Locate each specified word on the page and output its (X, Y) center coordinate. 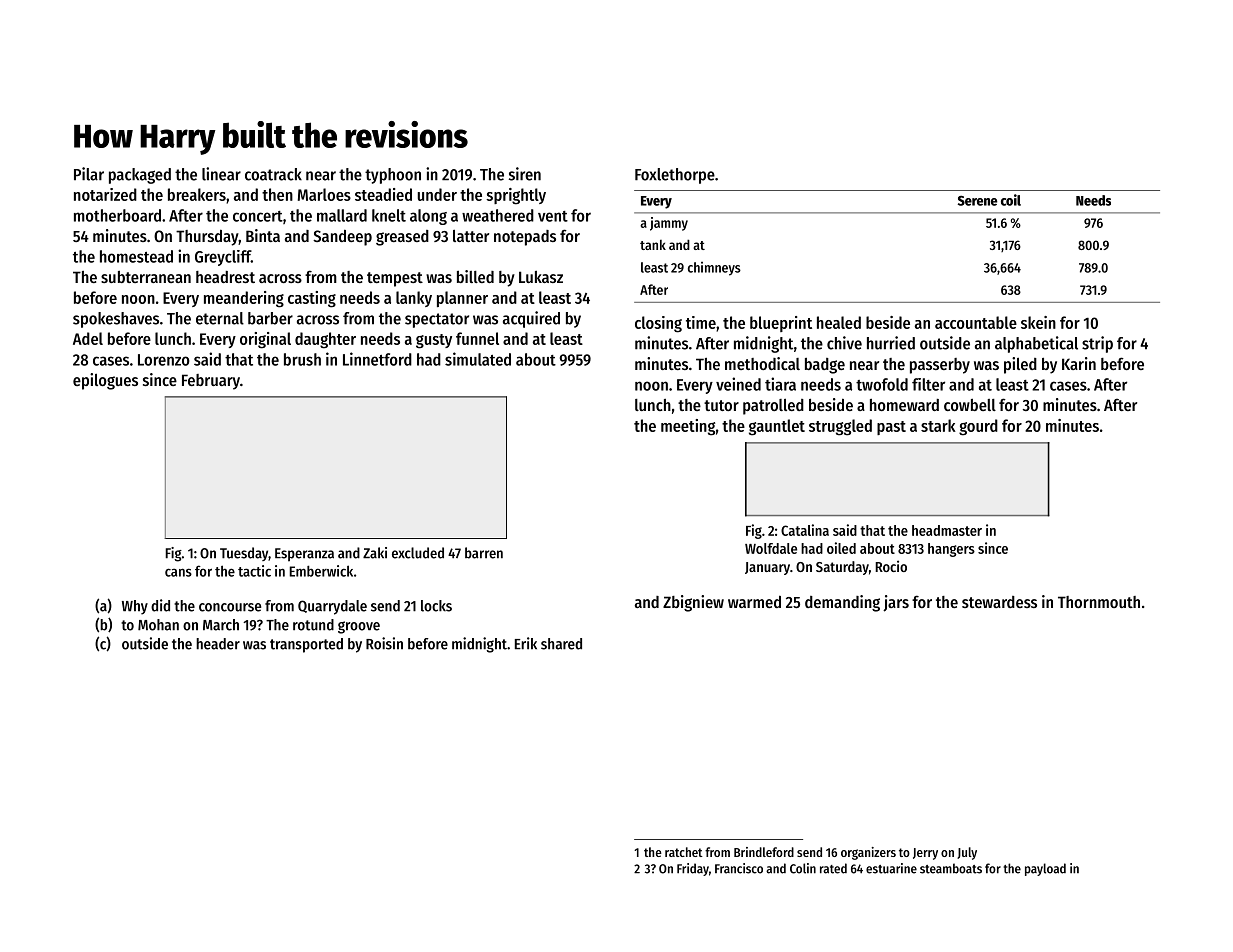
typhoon (393, 176)
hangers (951, 550)
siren (525, 174)
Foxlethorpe (675, 176)
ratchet (684, 852)
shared (561, 644)
